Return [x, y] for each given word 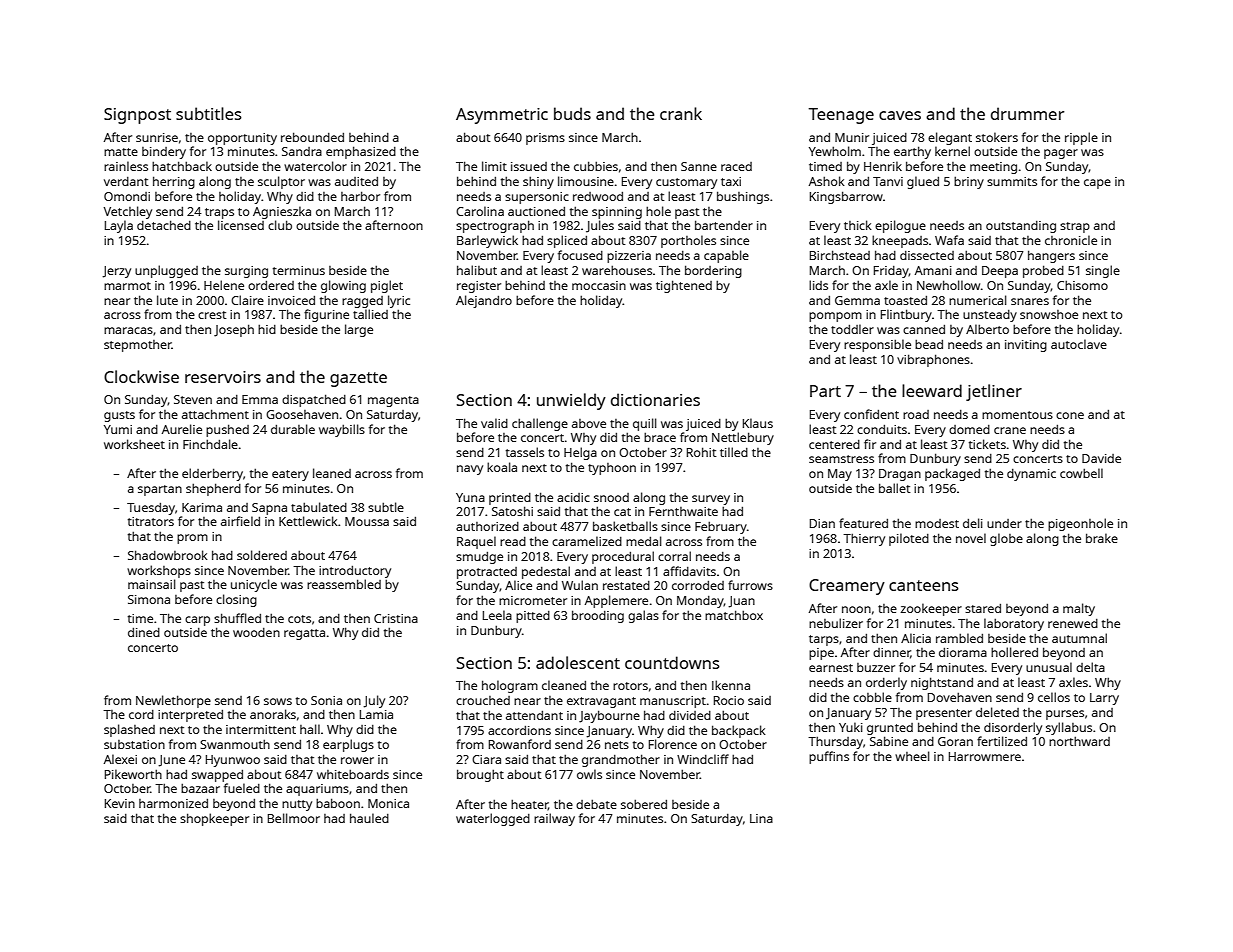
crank [681, 113]
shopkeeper [214, 819]
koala [502, 467]
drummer [1027, 113]
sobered [644, 804]
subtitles [209, 113]
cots [299, 619]
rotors [630, 686]
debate [596, 804]
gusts [119, 416]
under [1004, 523]
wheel [912, 756]
